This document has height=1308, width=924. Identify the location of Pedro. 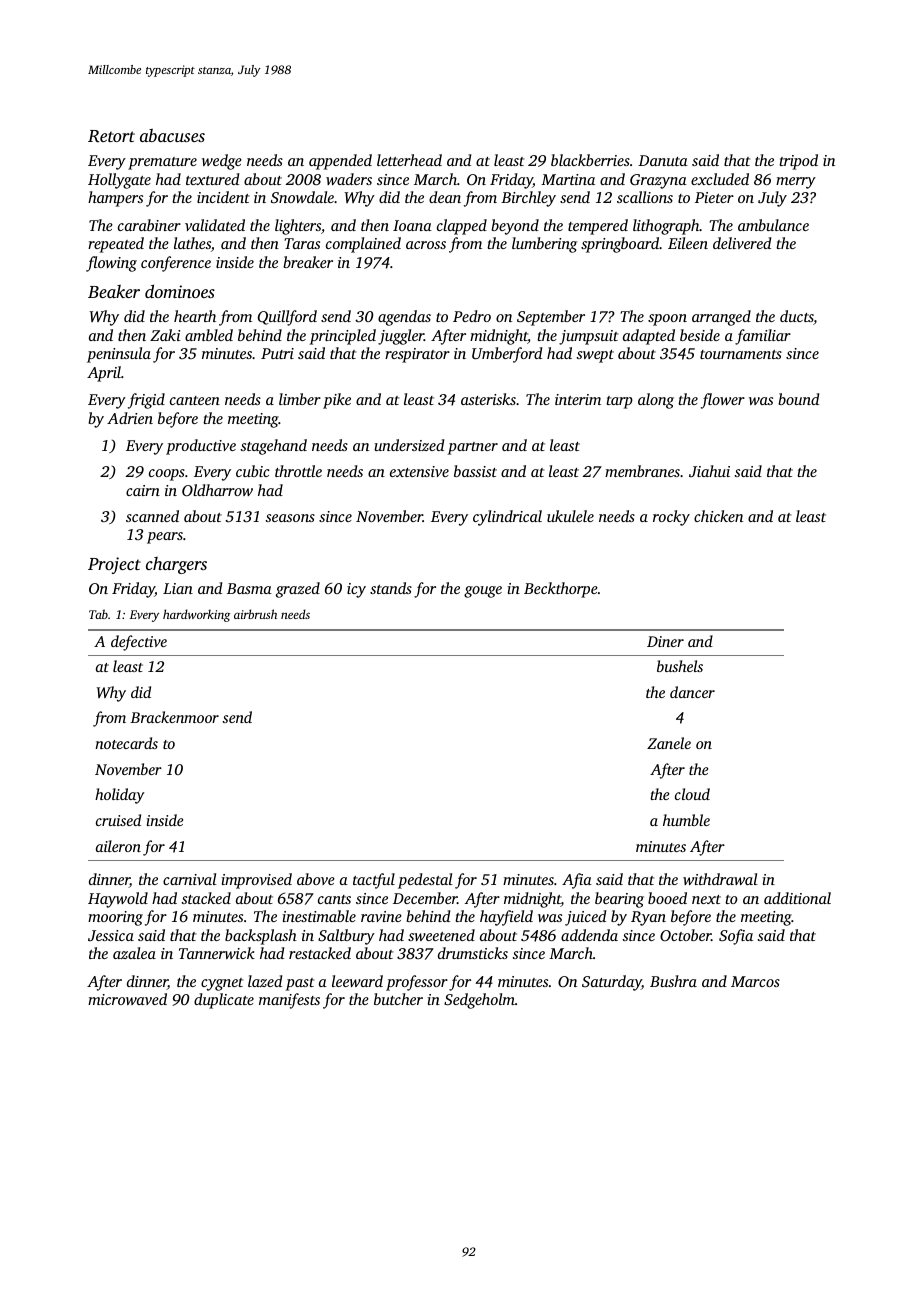
(472, 316).
